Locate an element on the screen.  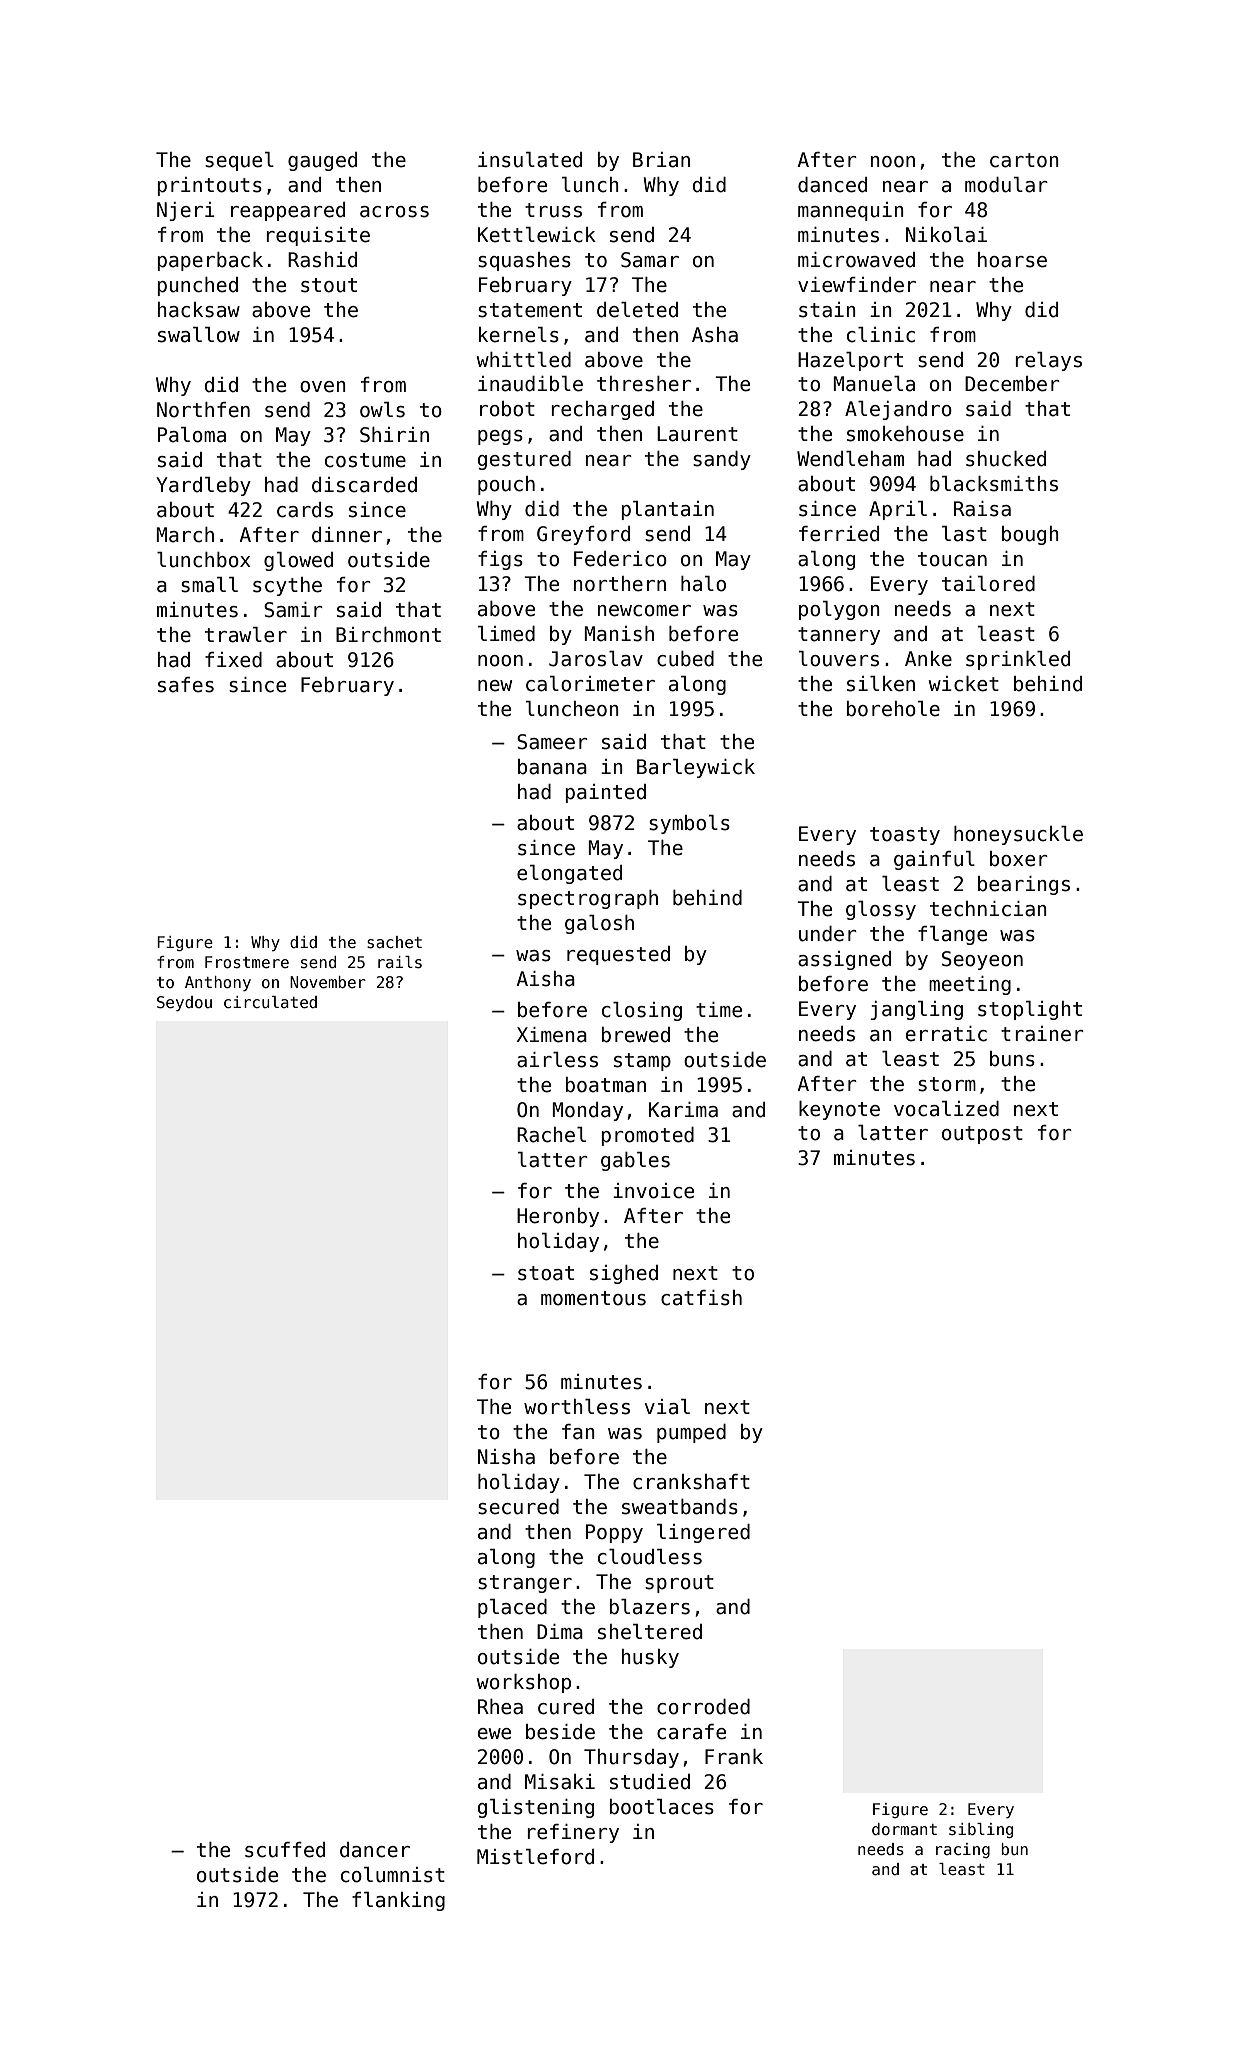
scuffed is located at coordinates (285, 1850).
